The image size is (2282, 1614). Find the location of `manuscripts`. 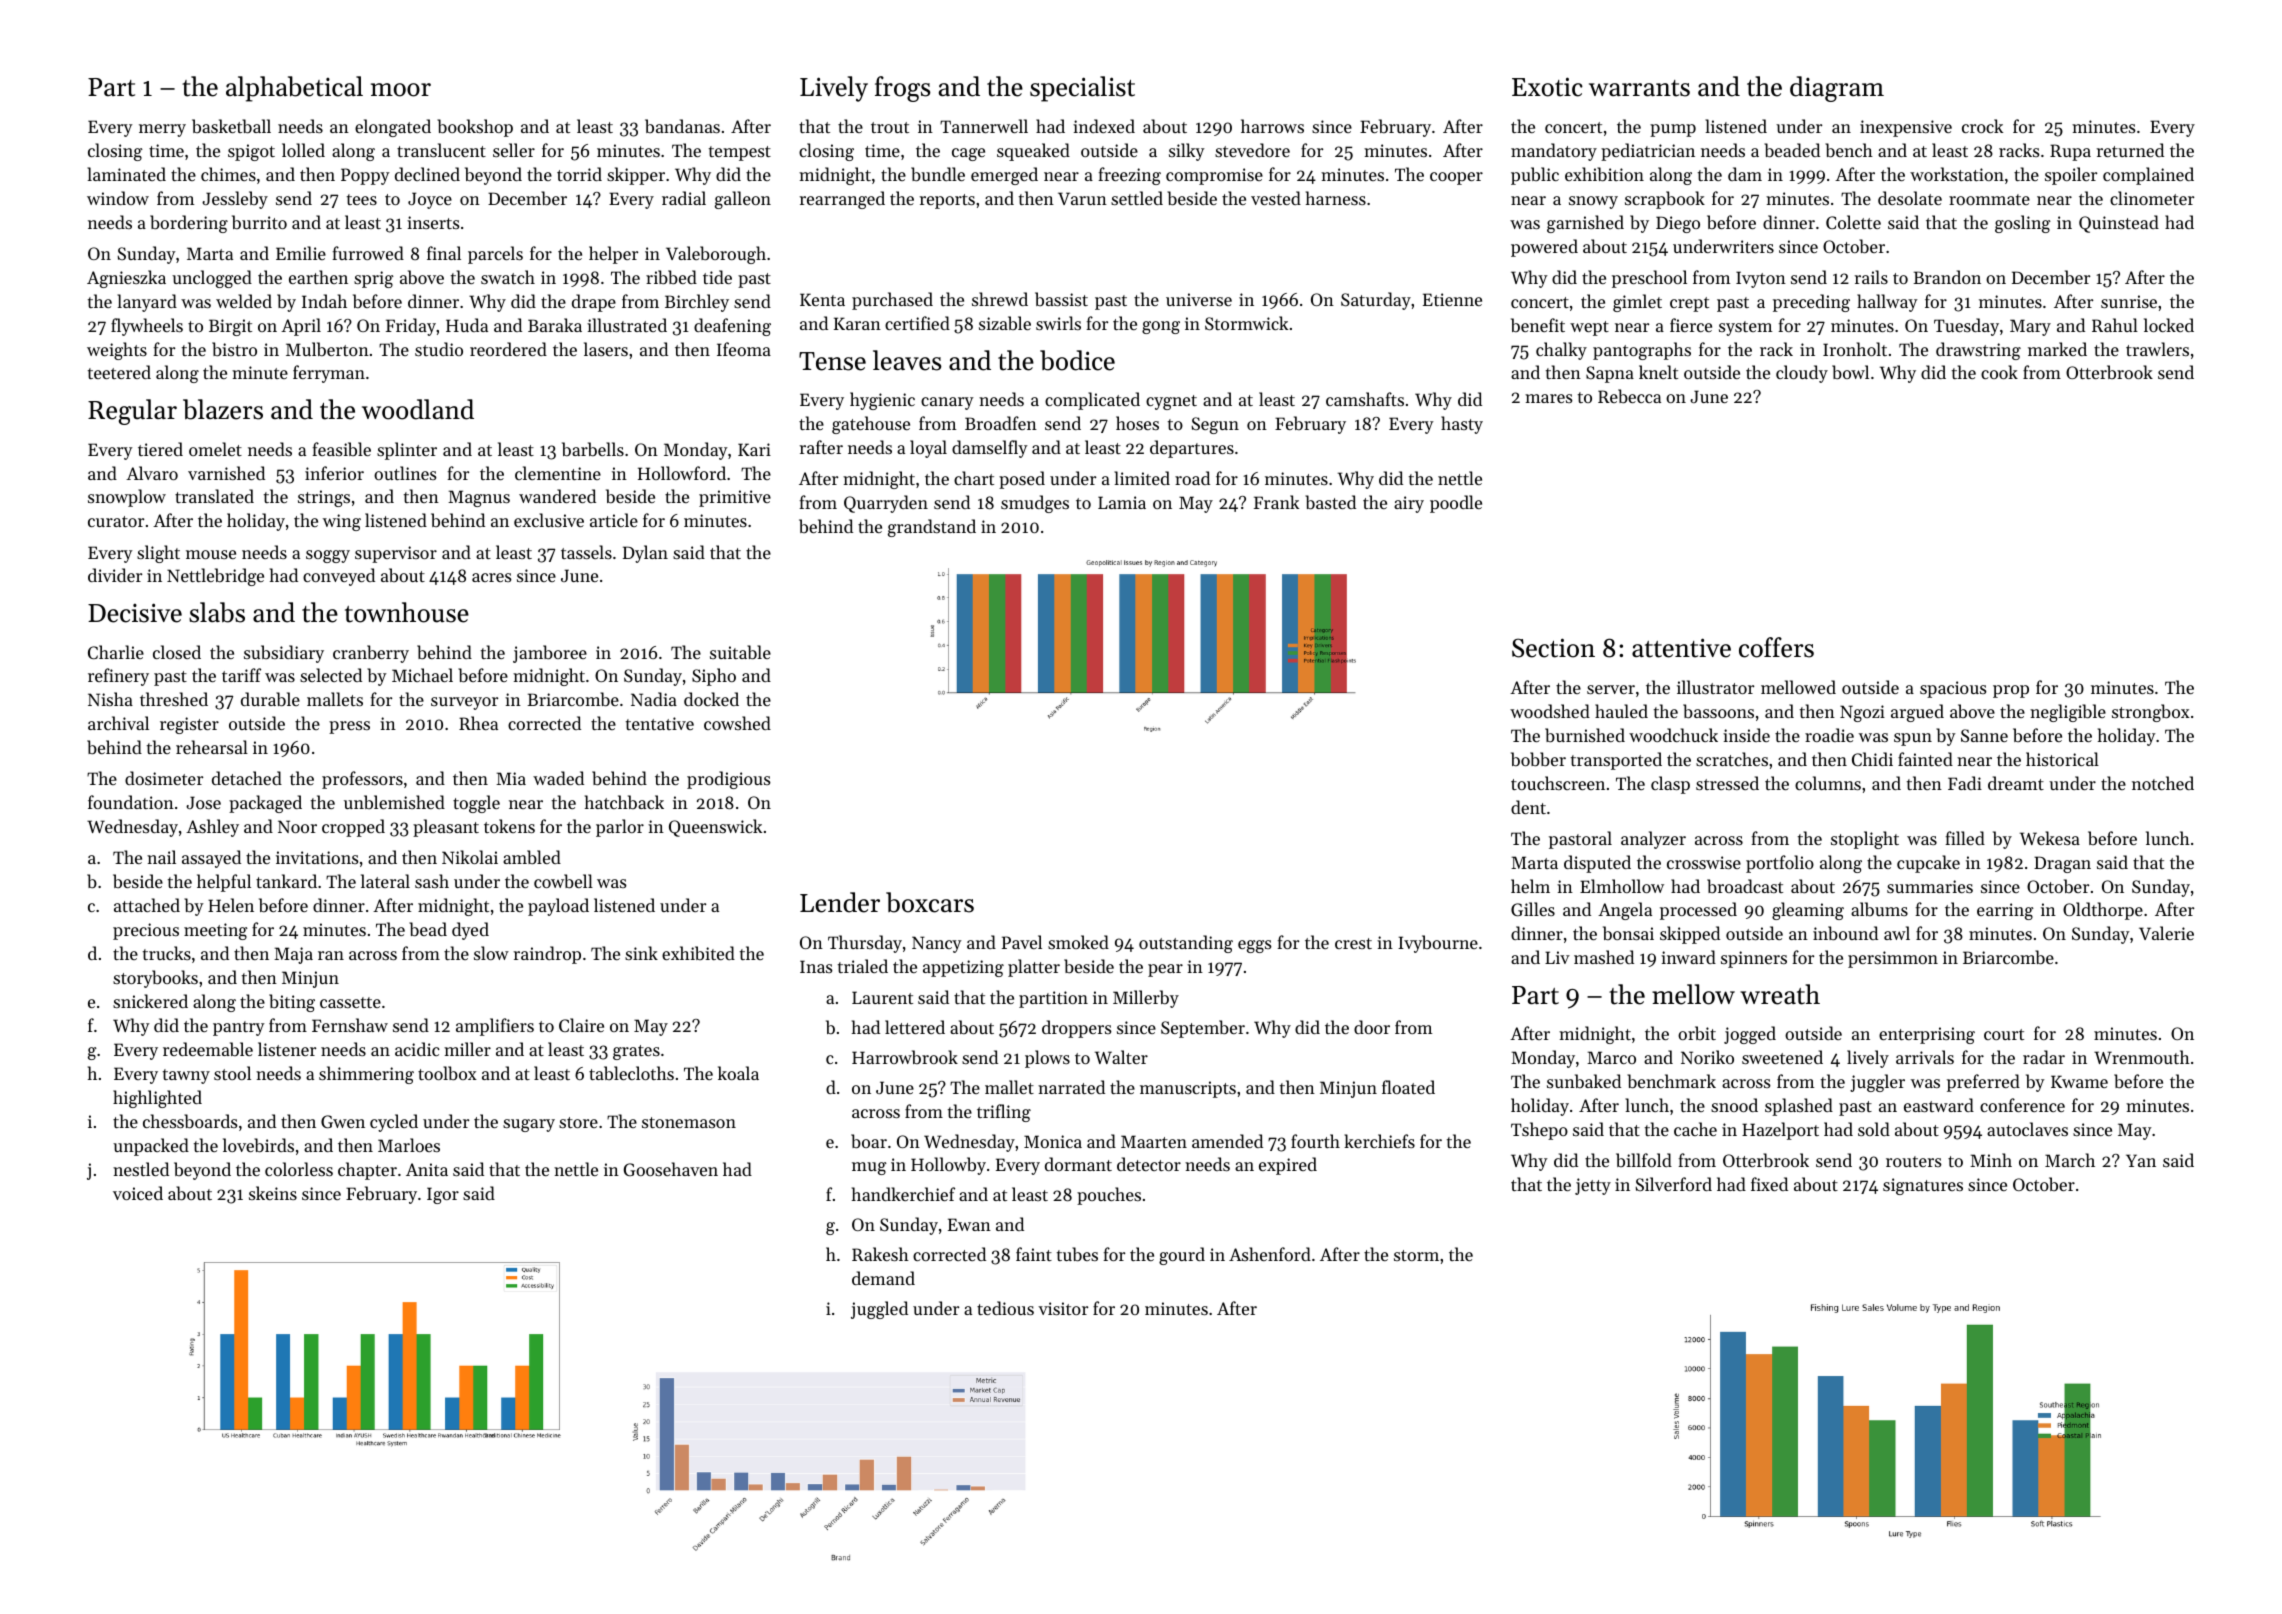

manuscripts is located at coordinates (1188, 1089).
